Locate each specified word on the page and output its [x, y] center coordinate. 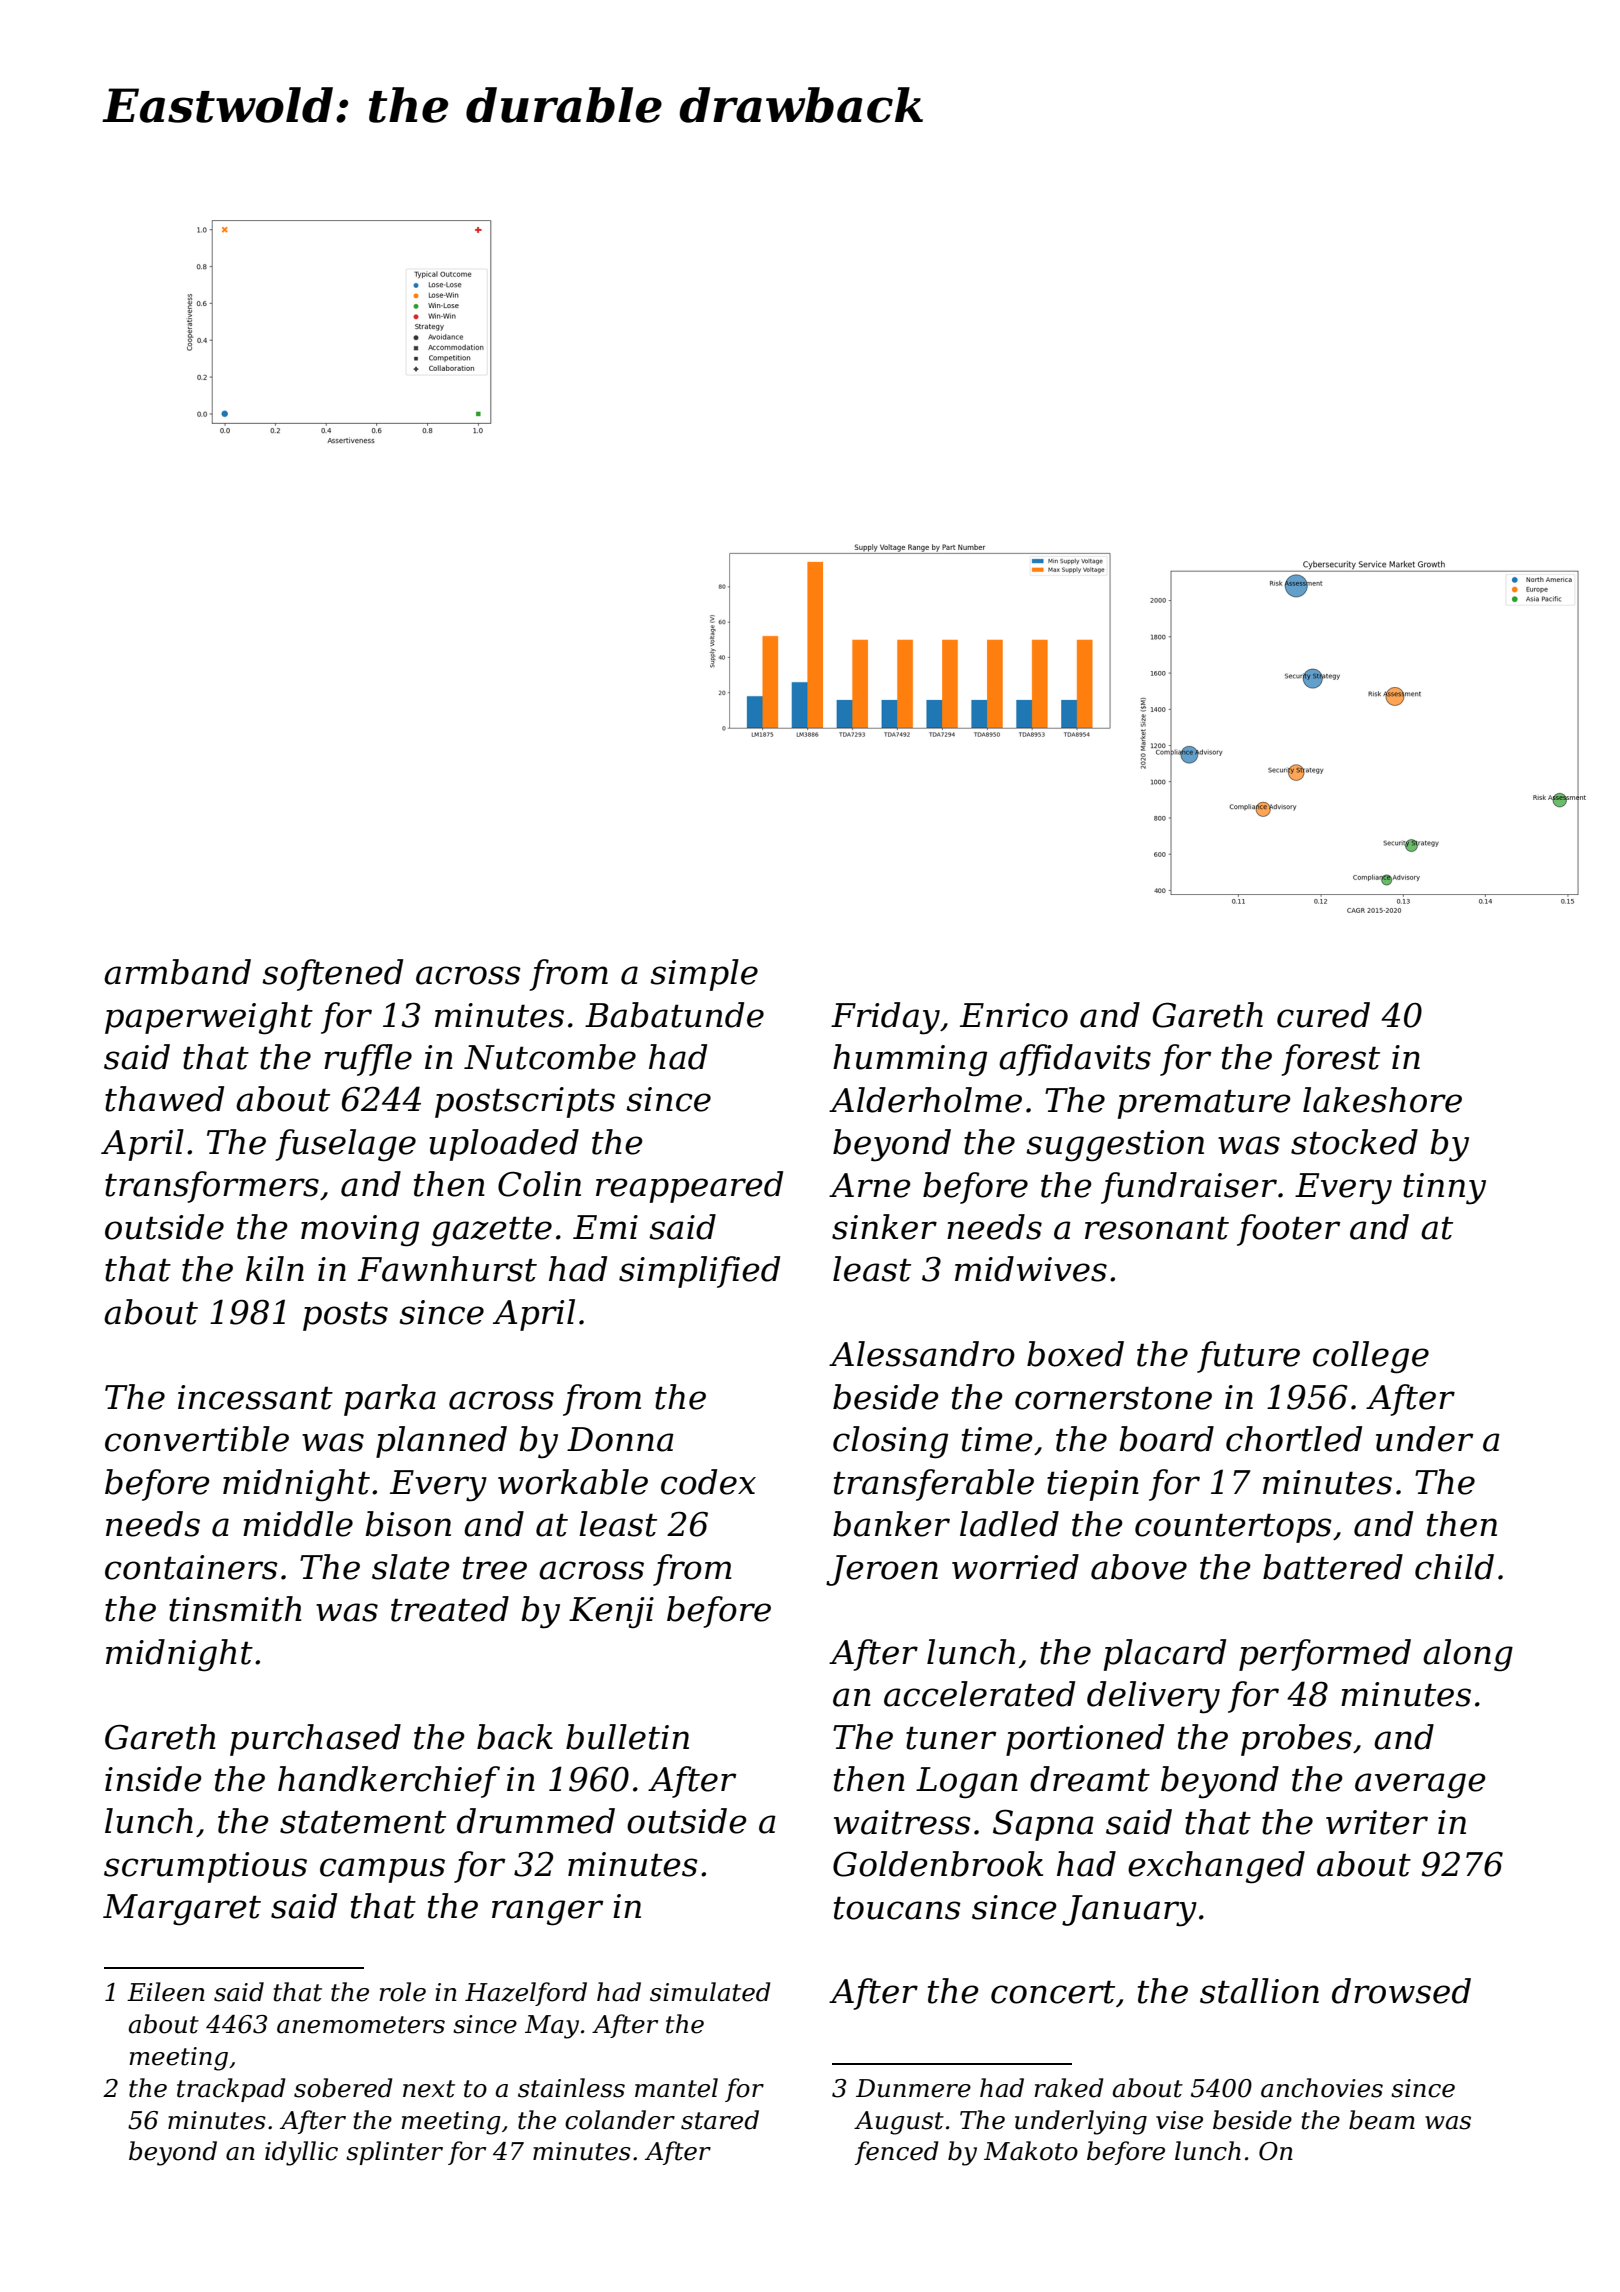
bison [408, 1524]
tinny [1444, 1189]
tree [495, 1568]
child [1454, 1567]
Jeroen [882, 1570]
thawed [164, 1099]
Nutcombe [550, 1057]
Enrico [1014, 1015]
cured [1323, 1015]
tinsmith [235, 1609]
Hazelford [526, 1994]
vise [1179, 2120]
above [1139, 1567]
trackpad [231, 2090]
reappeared [689, 1187]
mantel [676, 2088]
